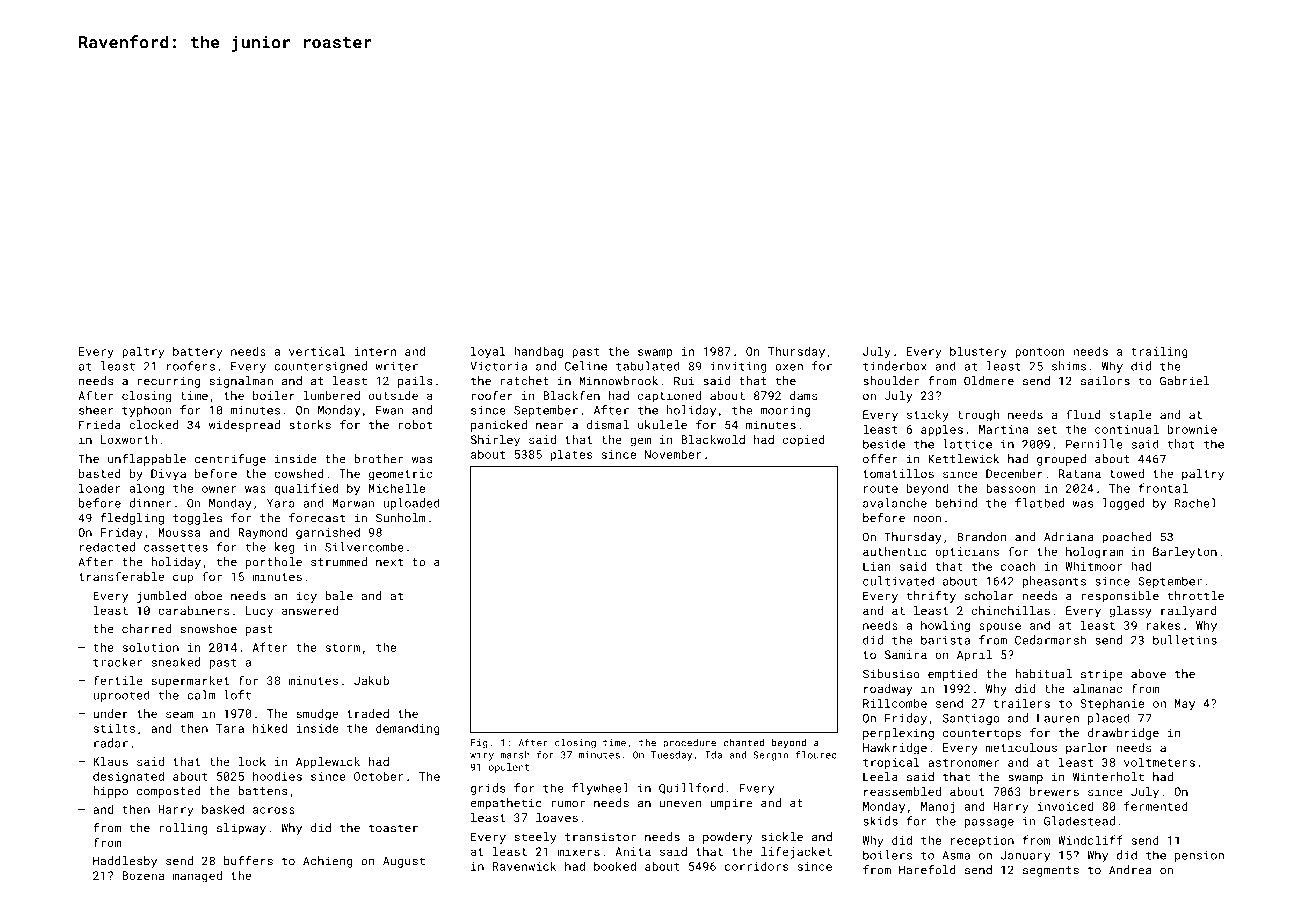 This screenshot has width=1308, height=924. What do you see at coordinates (342, 648) in the screenshot?
I see `storm` at bounding box center [342, 648].
